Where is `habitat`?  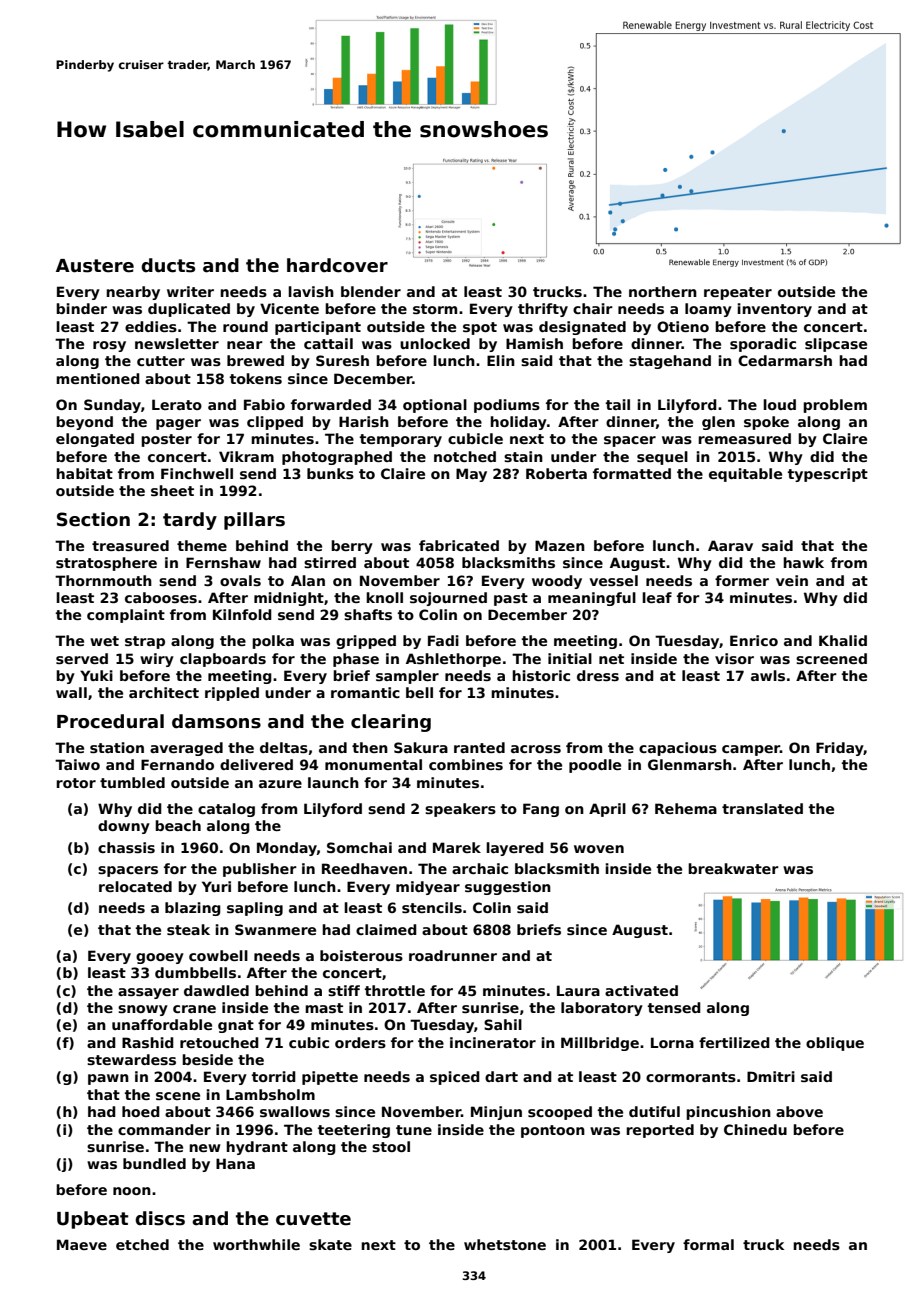 habitat is located at coordinates (84, 473).
